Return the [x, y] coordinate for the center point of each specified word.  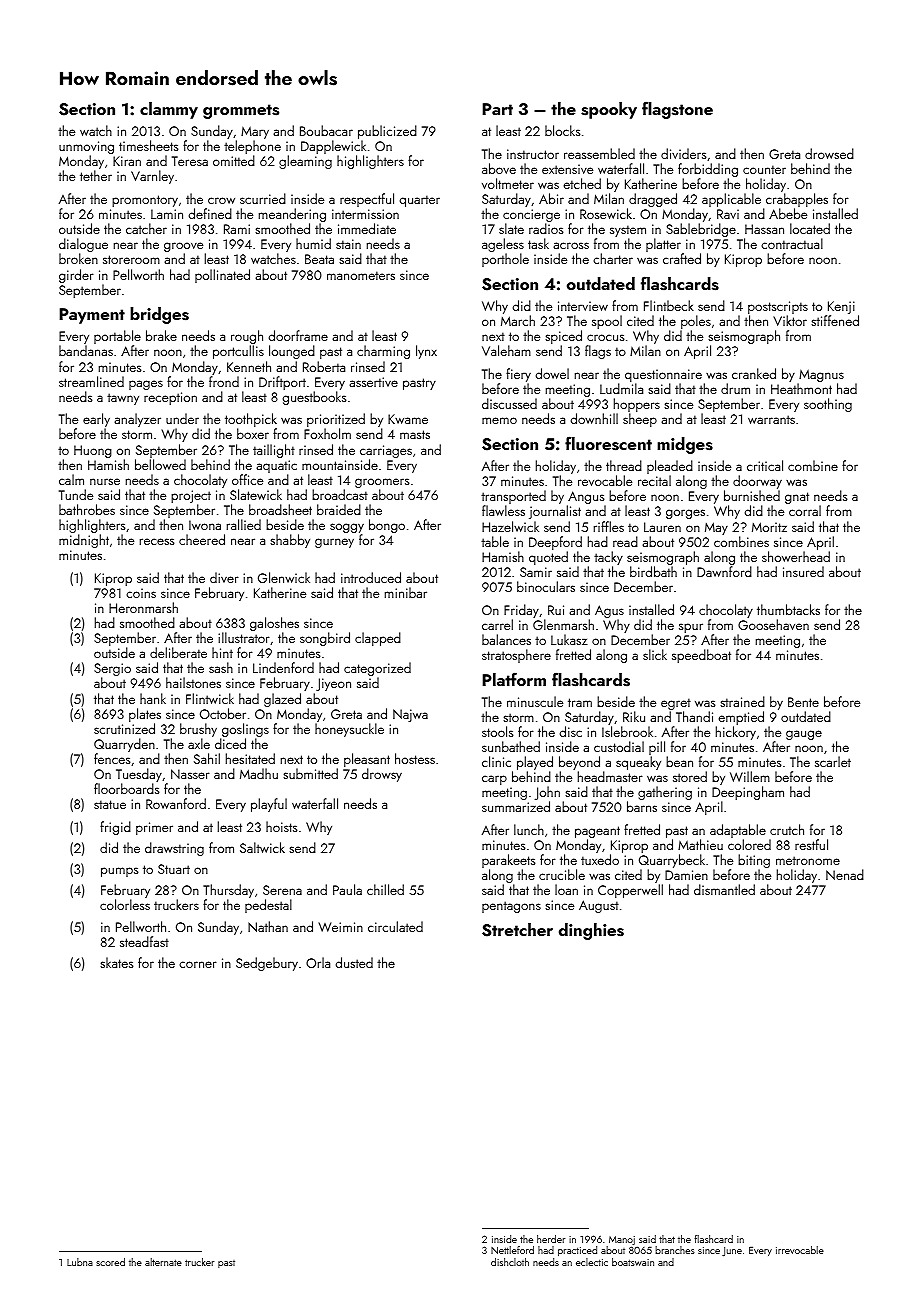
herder [551, 1239]
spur [691, 628]
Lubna [80, 1262]
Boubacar [326, 130]
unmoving [86, 148]
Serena [282, 890]
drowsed [829, 153]
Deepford [555, 543]
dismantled [724, 889]
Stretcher [517, 930]
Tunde [76, 494]
